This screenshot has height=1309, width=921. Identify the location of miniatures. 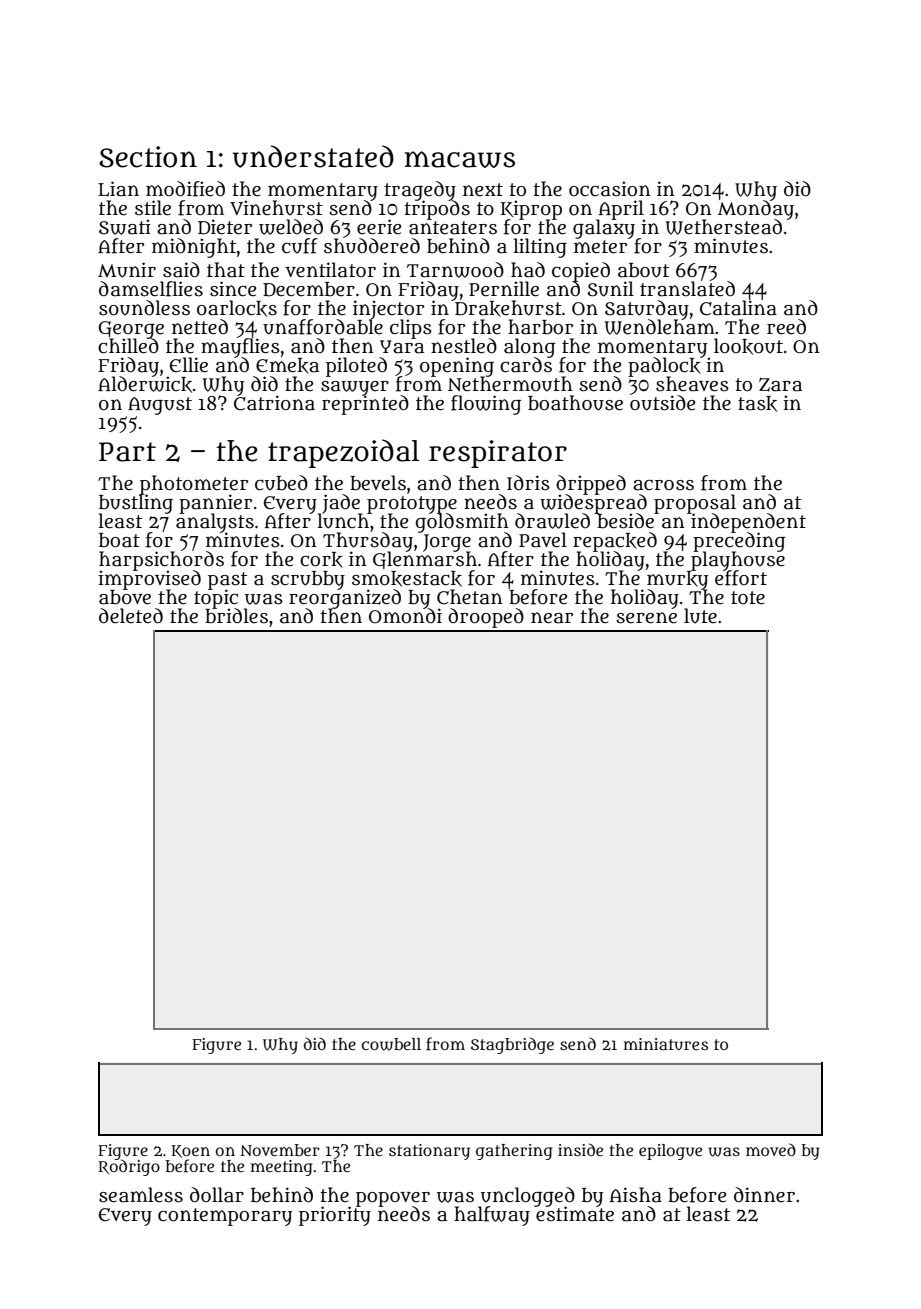
(666, 1044).
